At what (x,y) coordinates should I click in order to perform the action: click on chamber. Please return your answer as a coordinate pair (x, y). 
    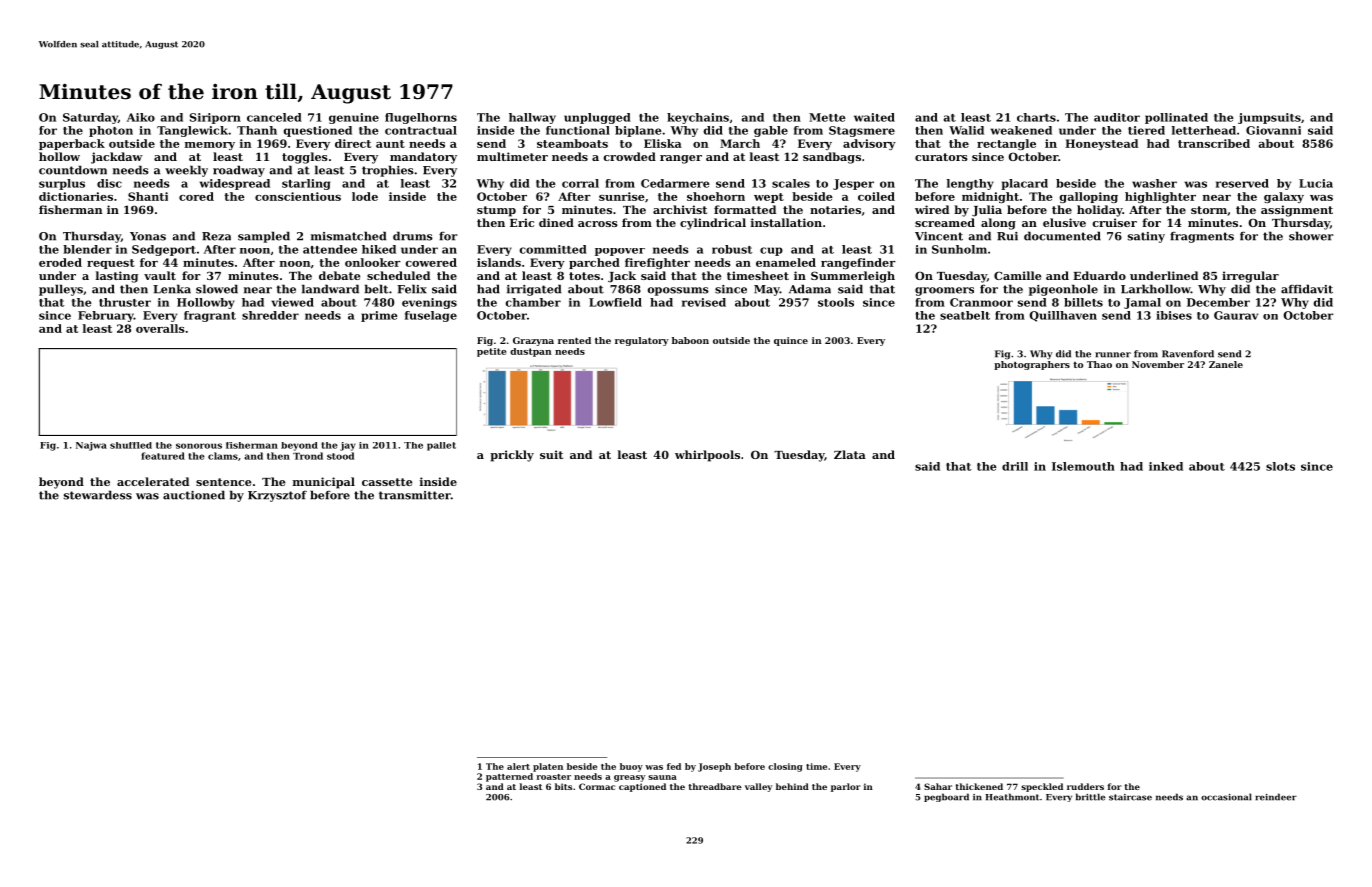
    Looking at the image, I should click on (533, 302).
